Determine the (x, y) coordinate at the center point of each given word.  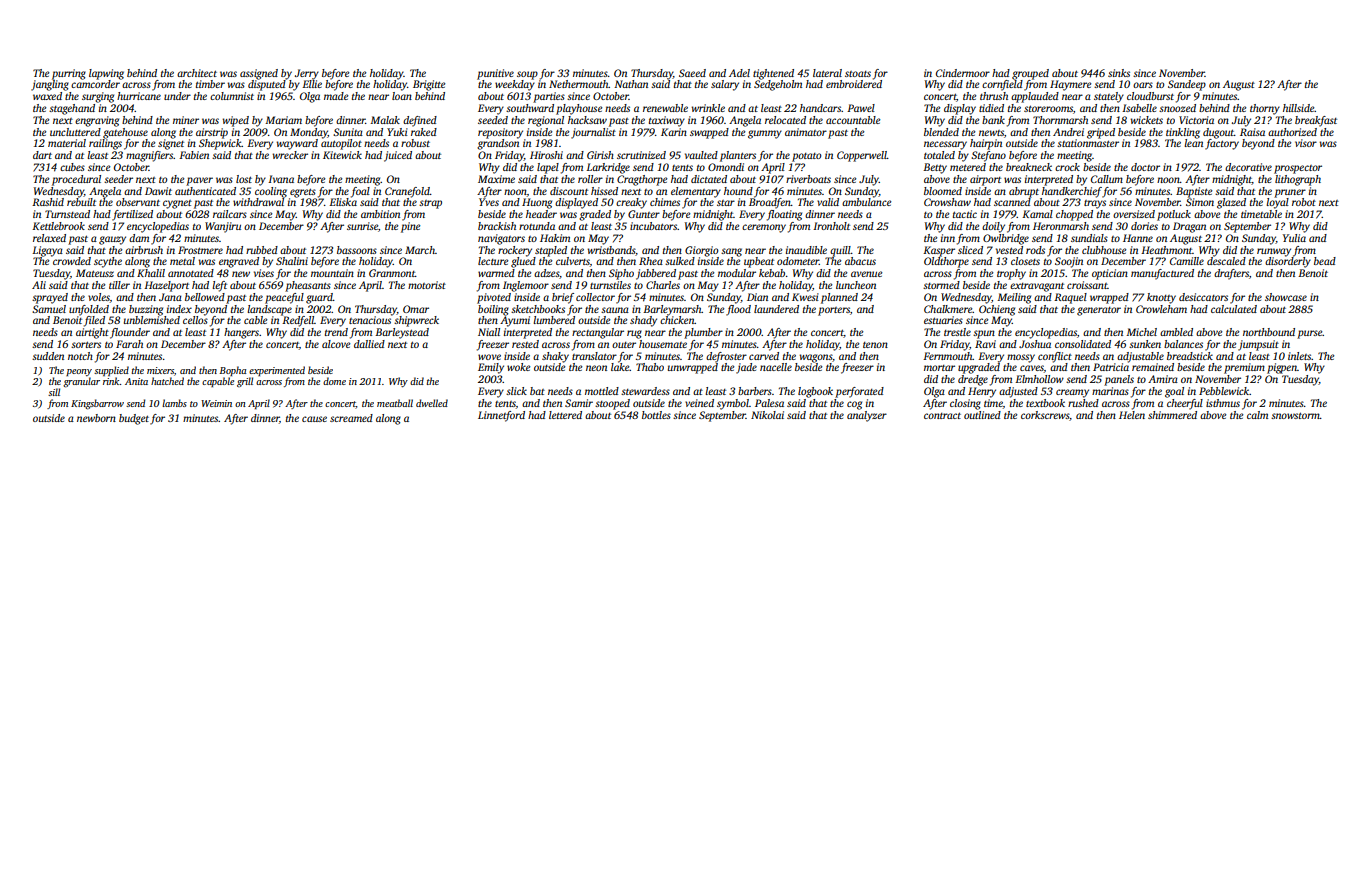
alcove (336, 344)
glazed (1231, 203)
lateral (827, 73)
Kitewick (342, 155)
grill (245, 382)
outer (624, 345)
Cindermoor (963, 73)
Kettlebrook (58, 226)
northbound (1269, 332)
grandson (498, 144)
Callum (1107, 179)
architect (197, 73)
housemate (663, 344)
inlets (1300, 356)
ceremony (764, 228)
